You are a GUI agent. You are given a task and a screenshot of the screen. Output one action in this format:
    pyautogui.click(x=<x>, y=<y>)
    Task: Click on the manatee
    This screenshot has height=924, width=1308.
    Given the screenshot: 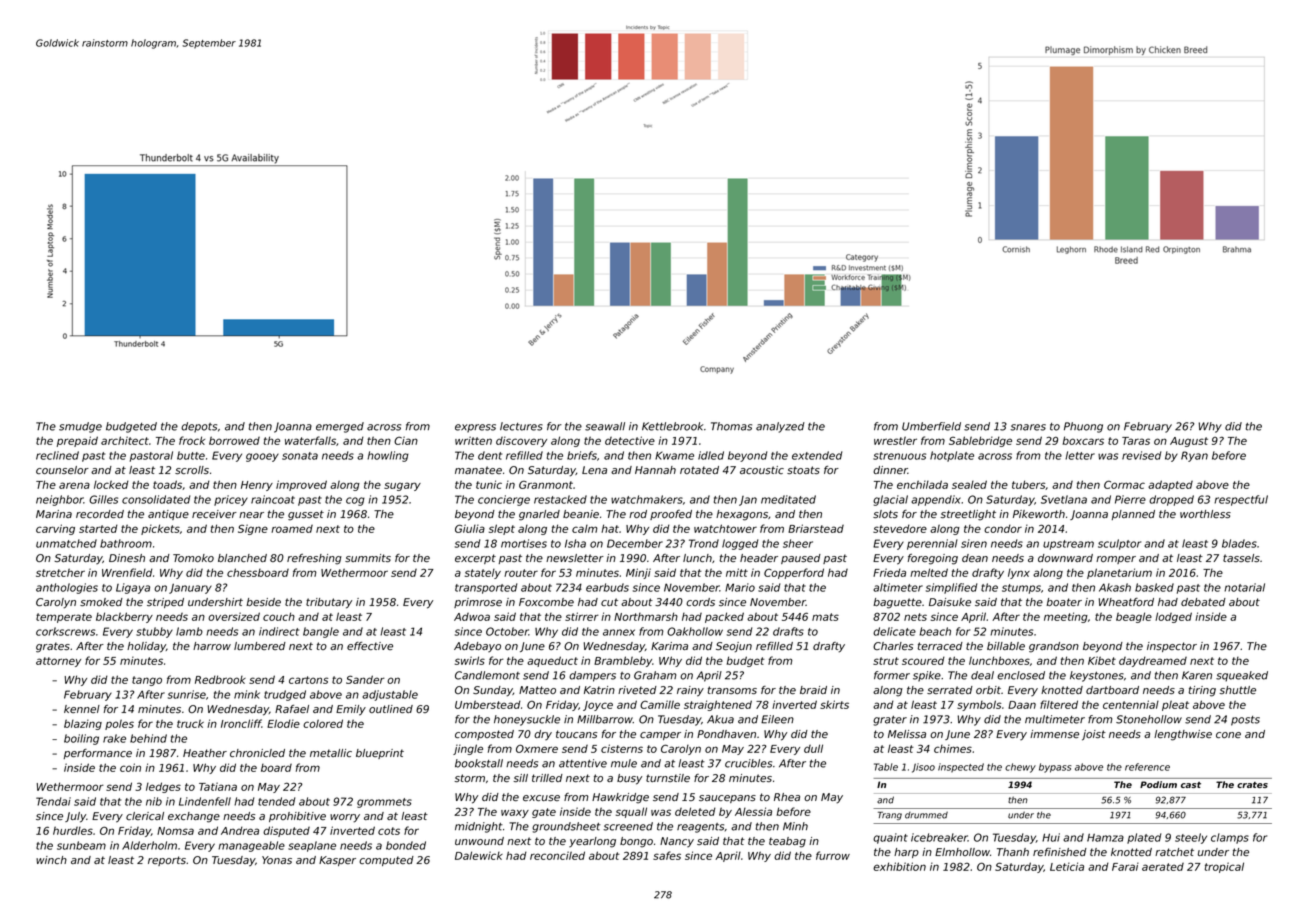 What is the action you would take?
    pyautogui.click(x=478, y=470)
